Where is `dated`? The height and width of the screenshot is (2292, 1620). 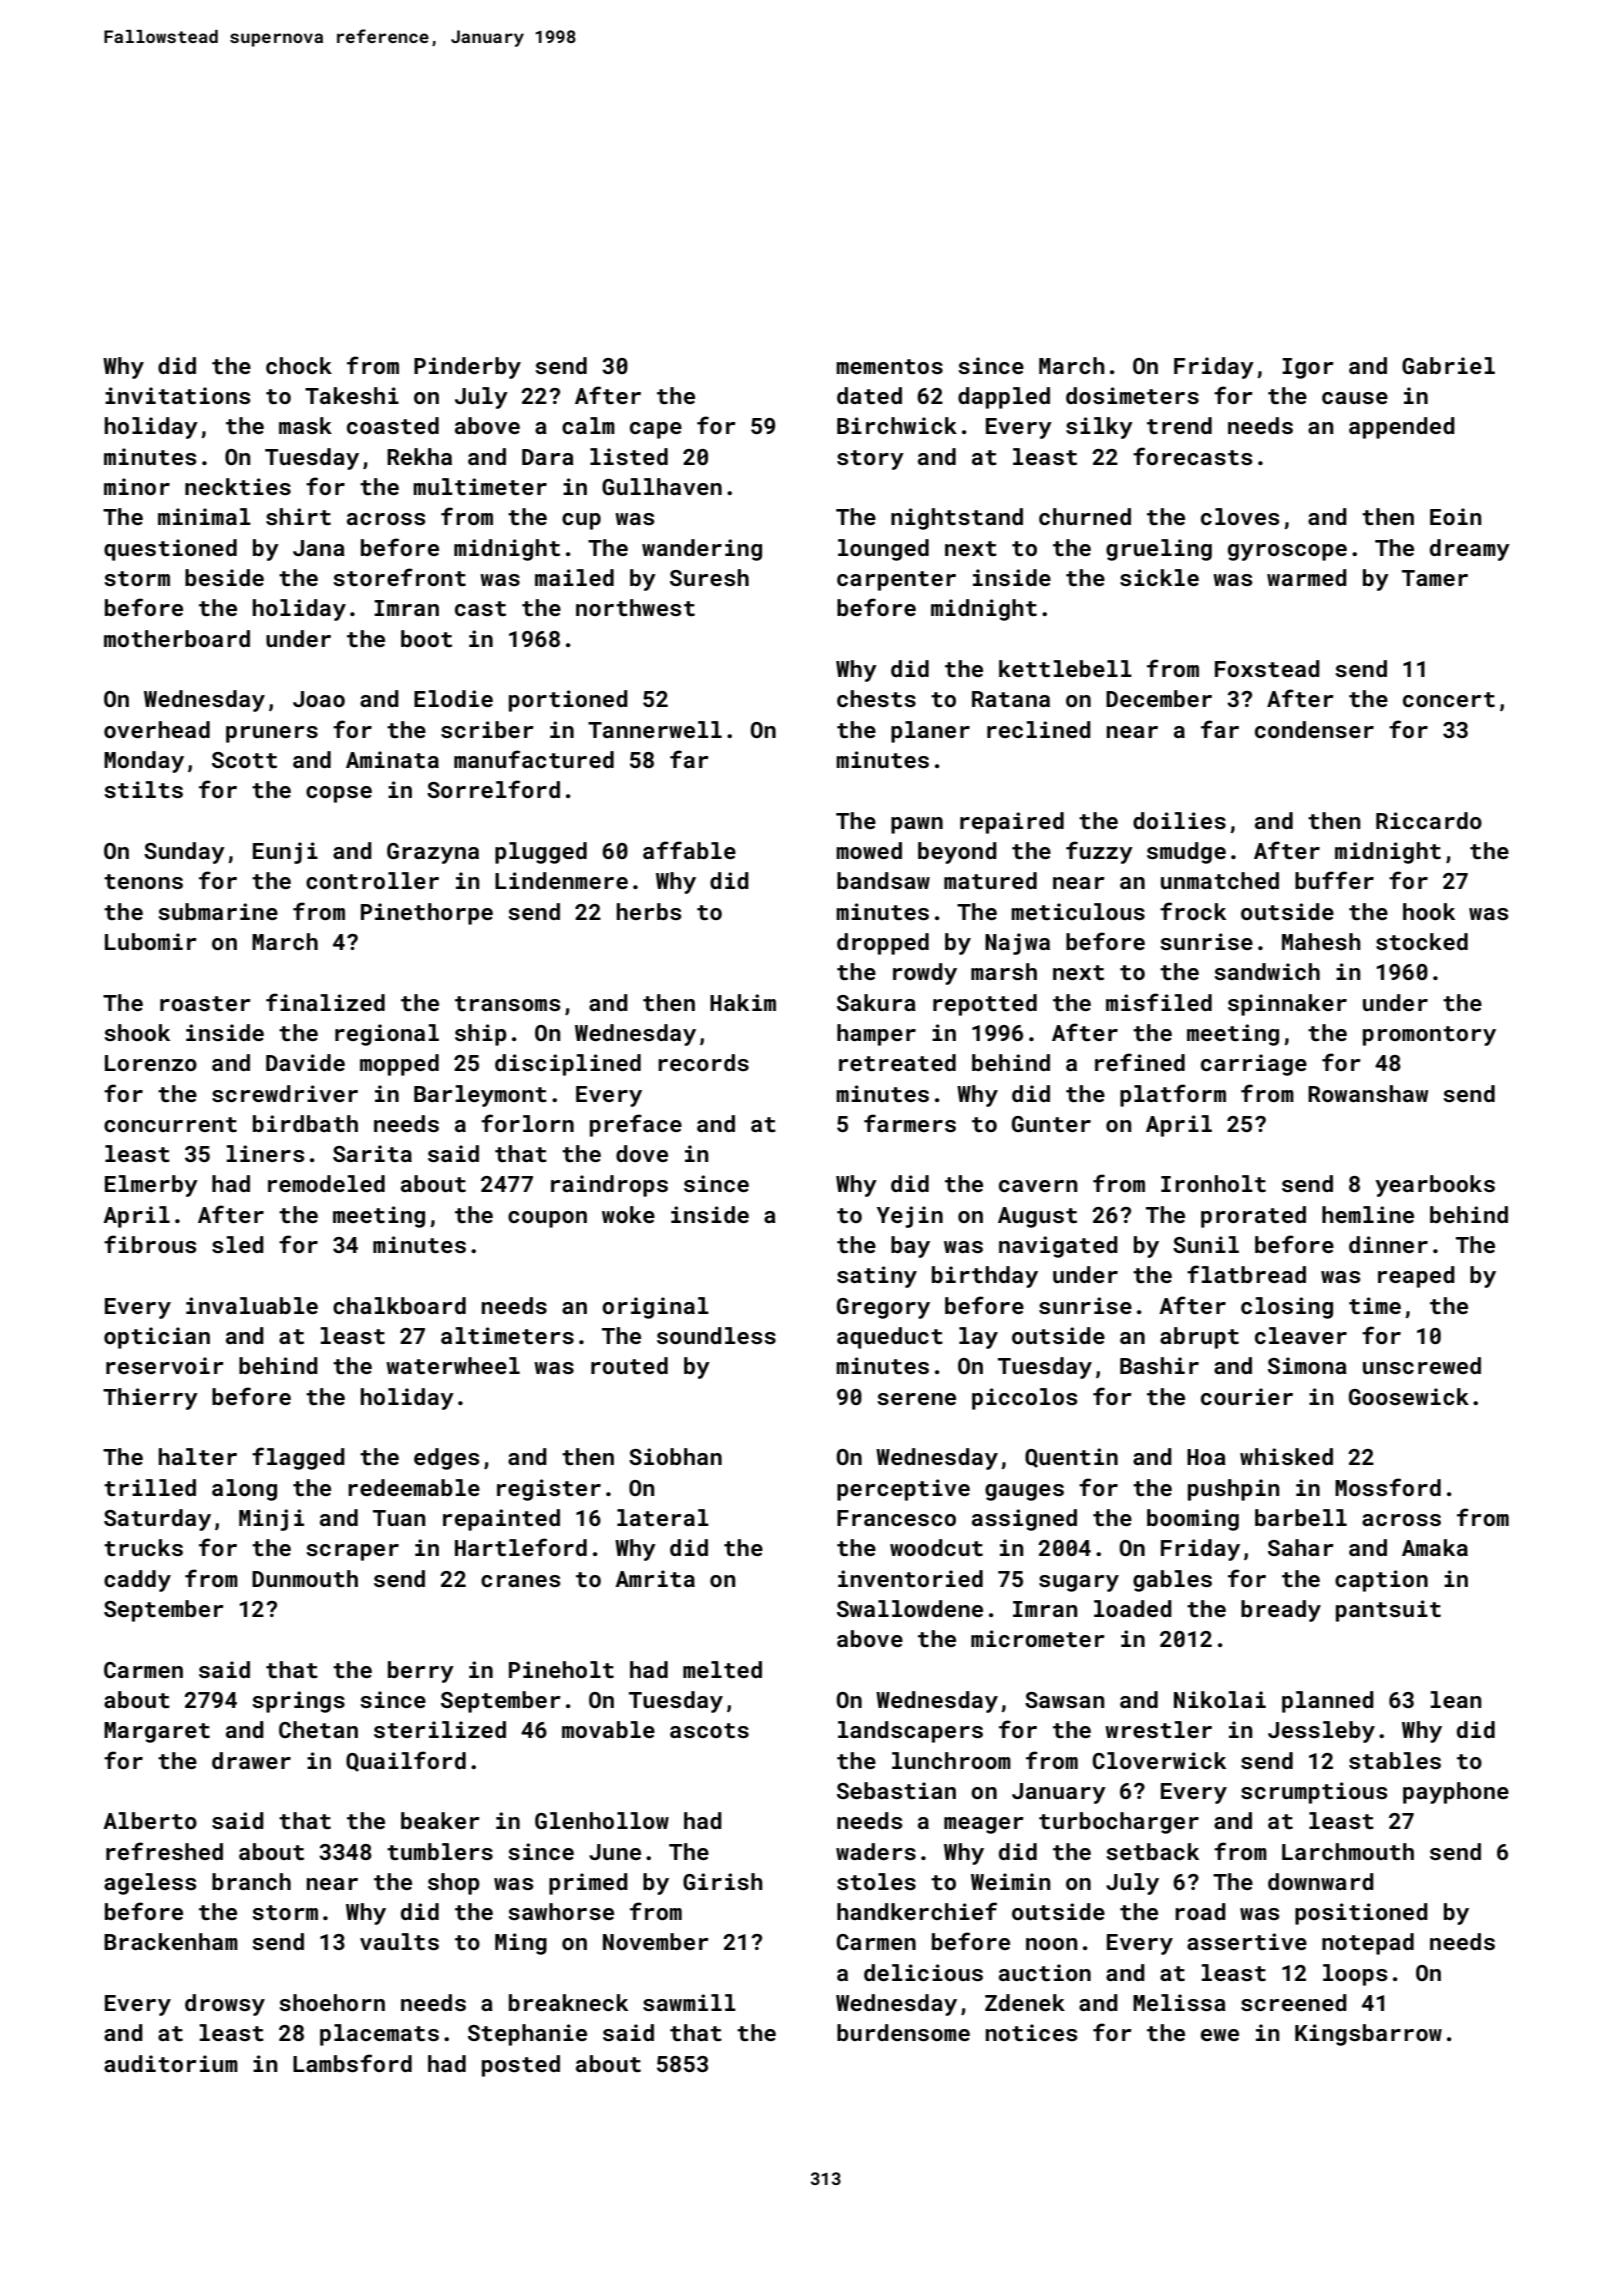 dated is located at coordinates (869, 395).
